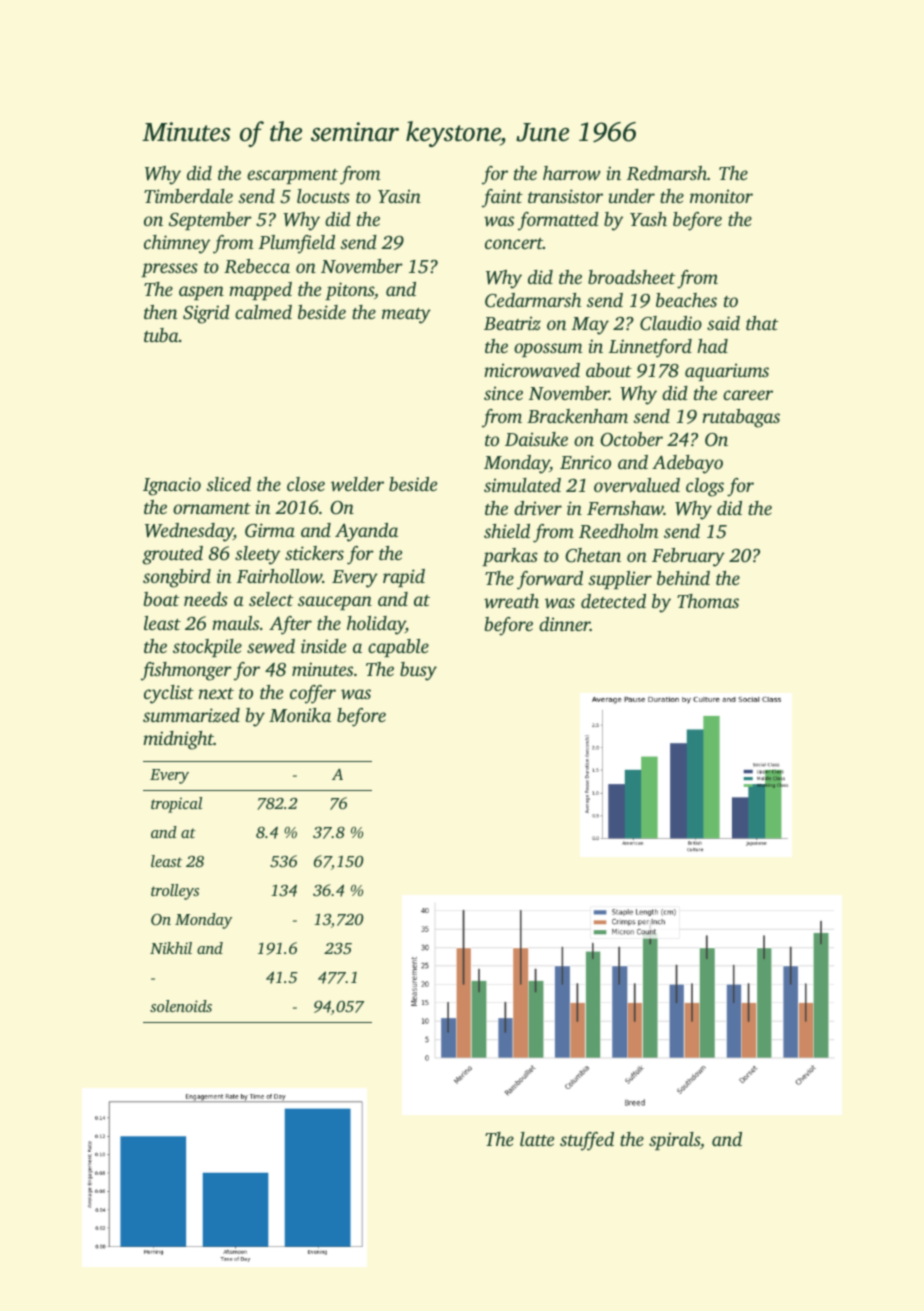 Image resolution: width=924 pixels, height=1311 pixels. What do you see at coordinates (683, 578) in the screenshot?
I see `behind` at bounding box center [683, 578].
